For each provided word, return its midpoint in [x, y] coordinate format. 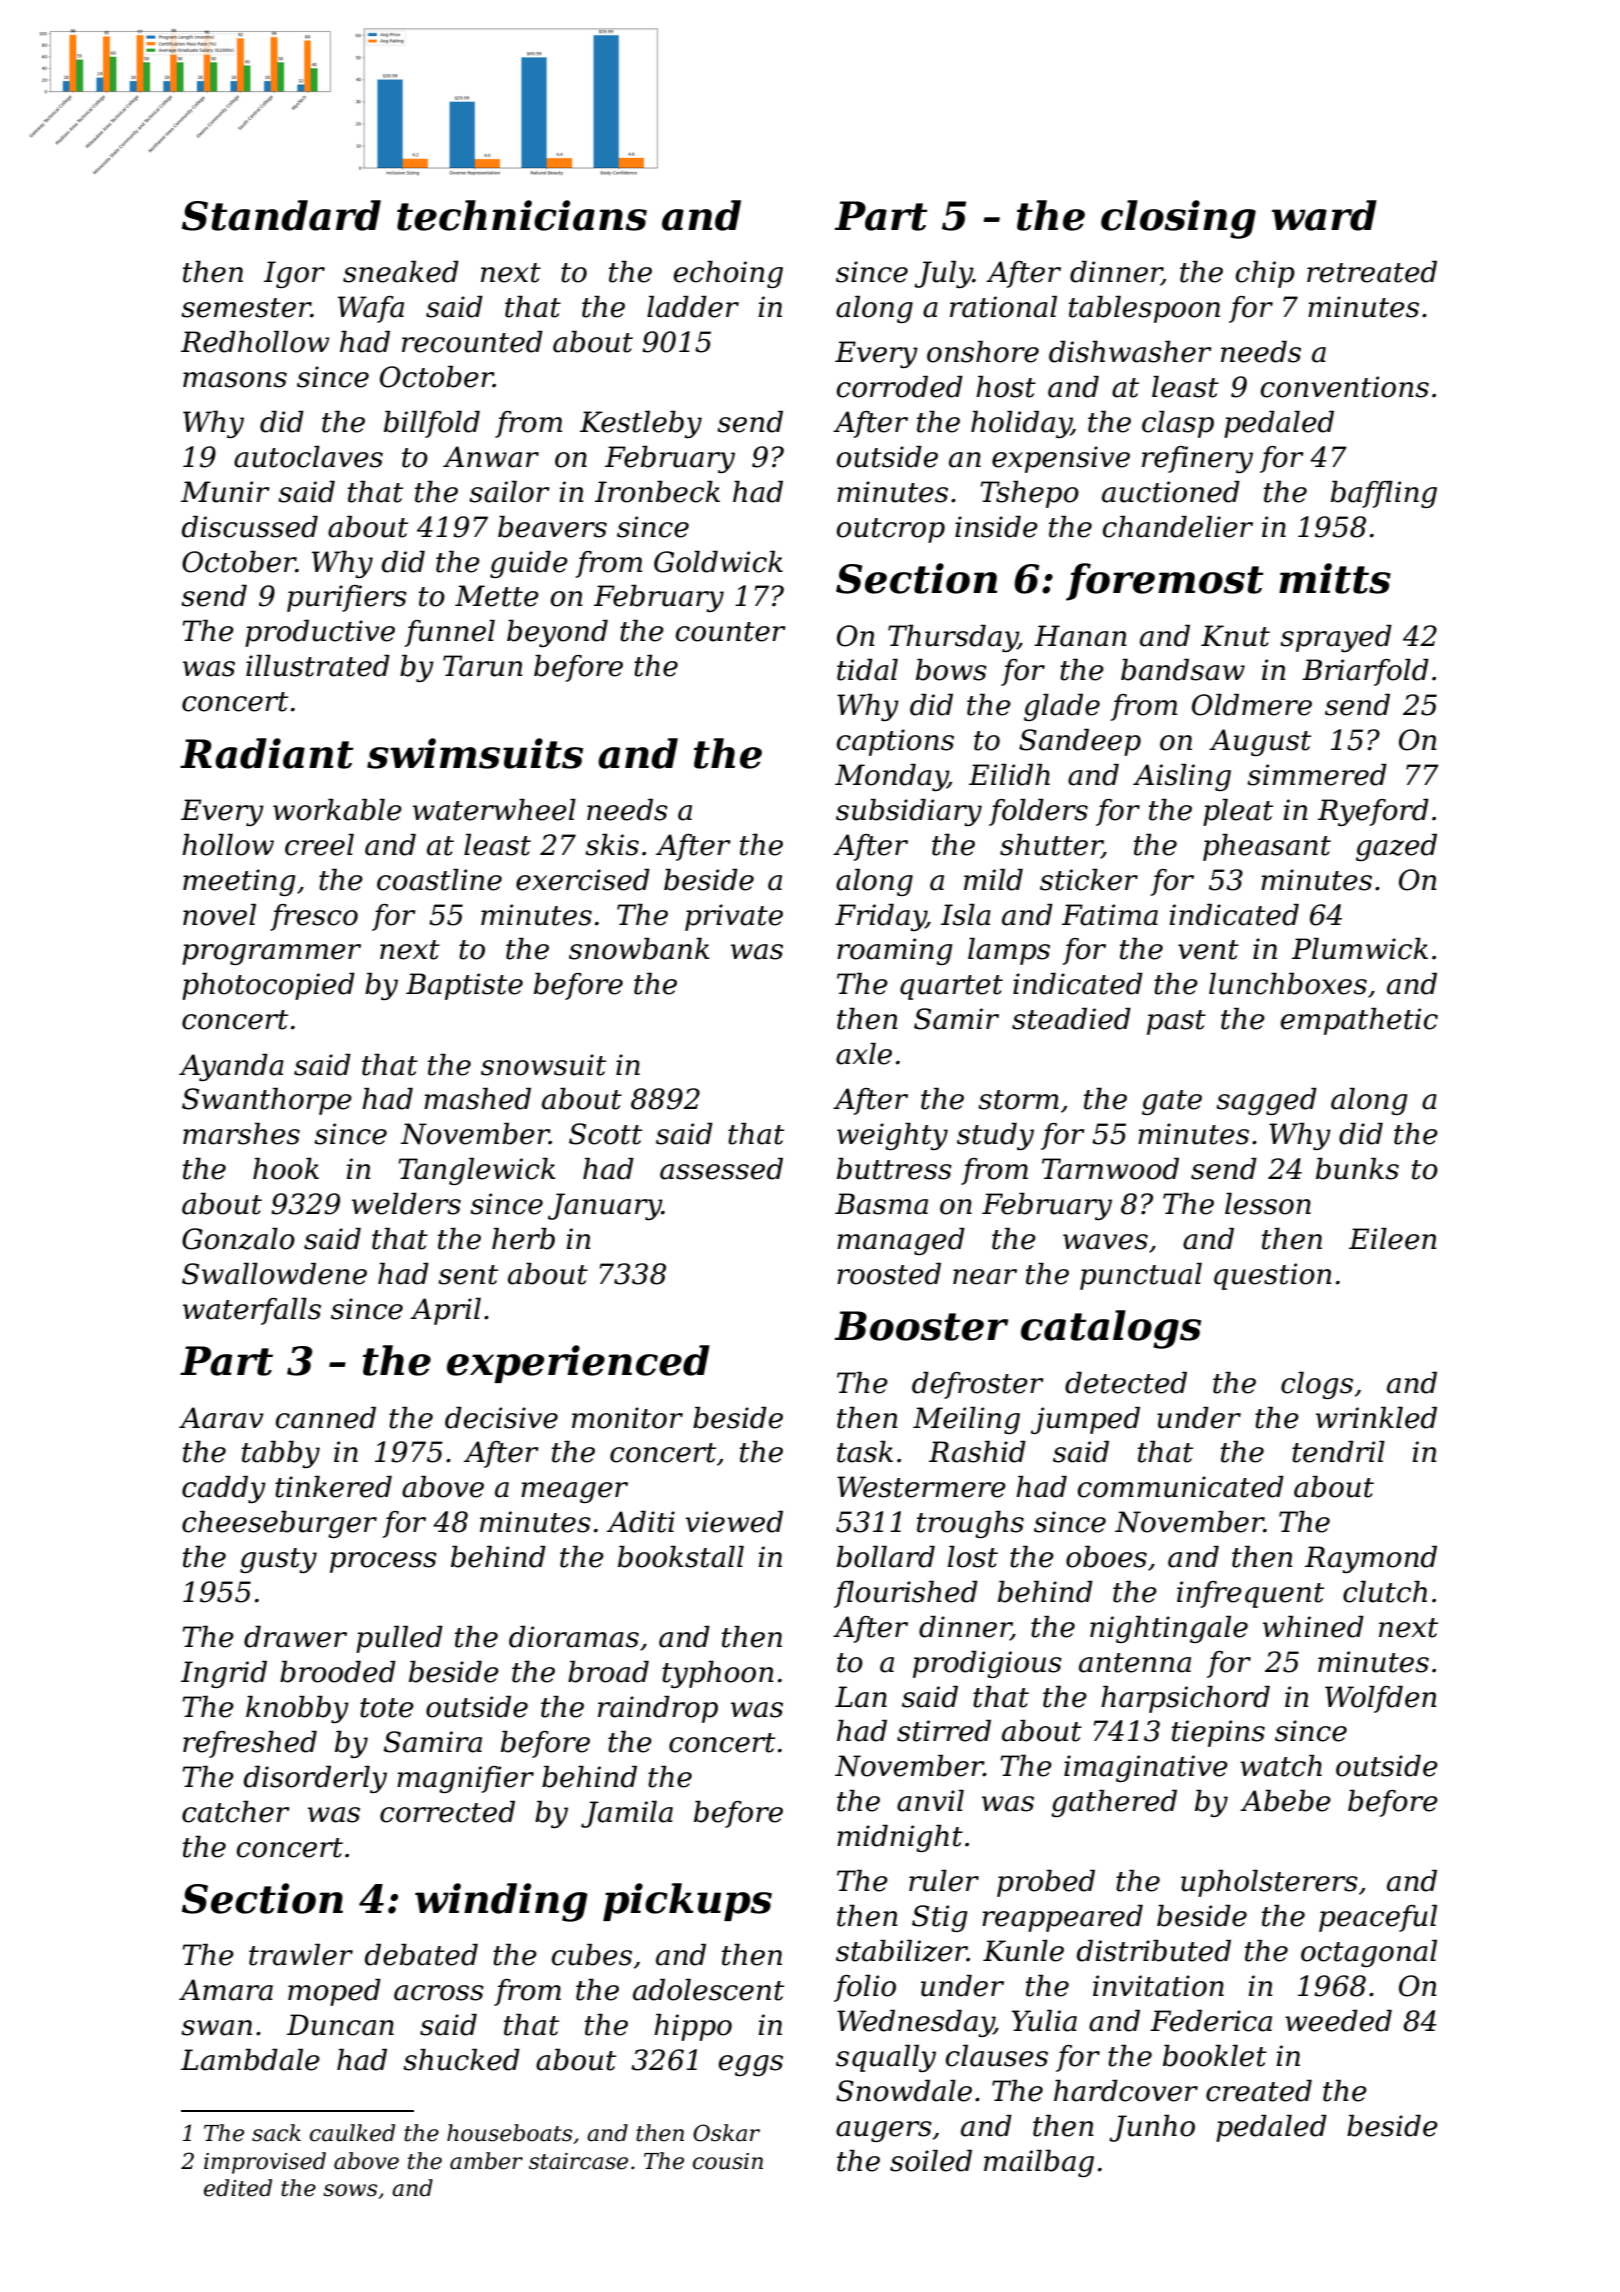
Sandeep [1080, 742]
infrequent [1250, 1594]
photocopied [268, 986]
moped [334, 1992]
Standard [281, 215]
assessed [721, 1169]
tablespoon [1144, 309]
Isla [966, 915]
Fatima [1110, 915]
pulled [399, 1639]
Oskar [726, 2133]
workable [337, 810]
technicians [522, 215]
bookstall [681, 1557]
